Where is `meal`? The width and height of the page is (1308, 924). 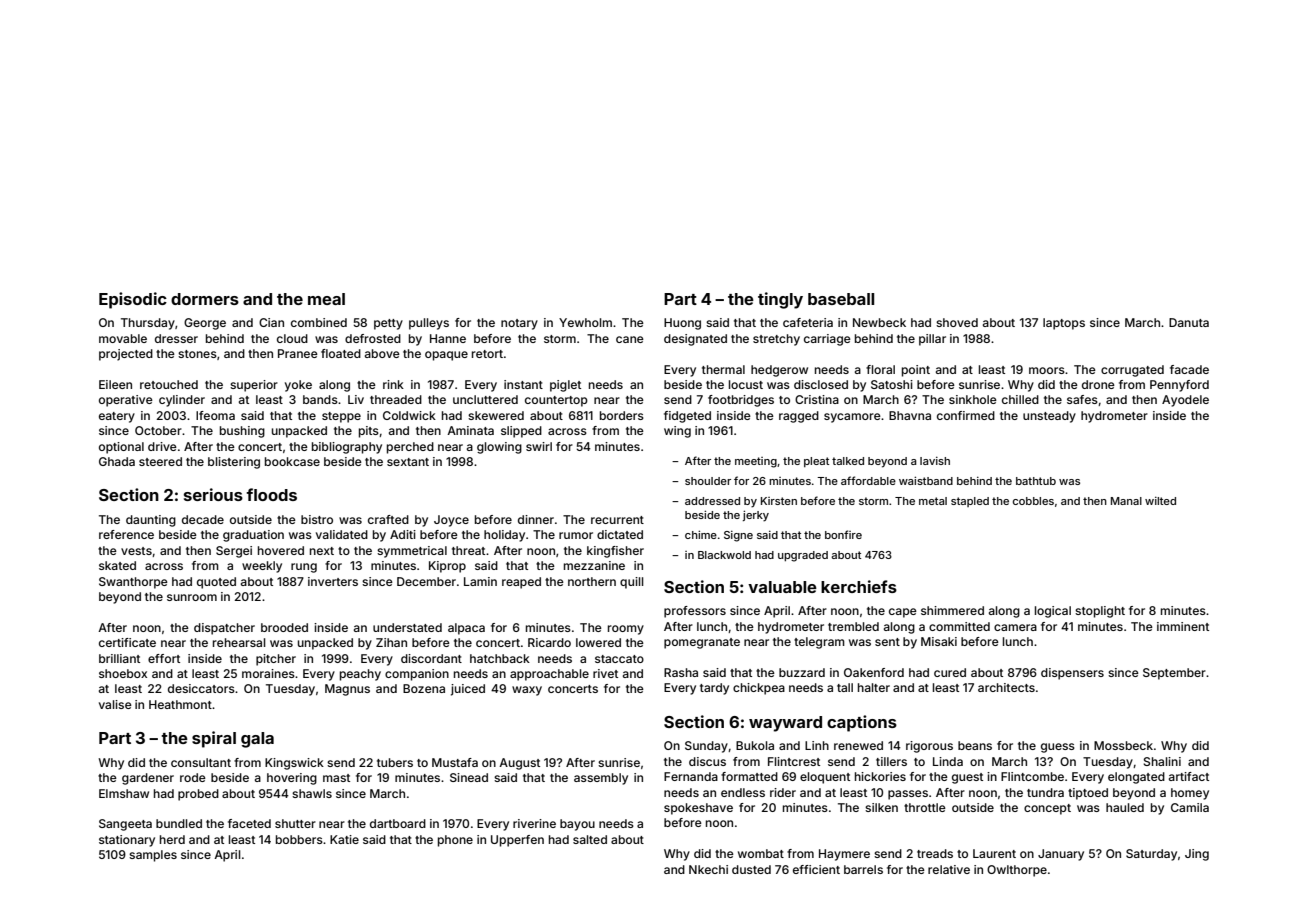
meal is located at coordinates (326, 299).
